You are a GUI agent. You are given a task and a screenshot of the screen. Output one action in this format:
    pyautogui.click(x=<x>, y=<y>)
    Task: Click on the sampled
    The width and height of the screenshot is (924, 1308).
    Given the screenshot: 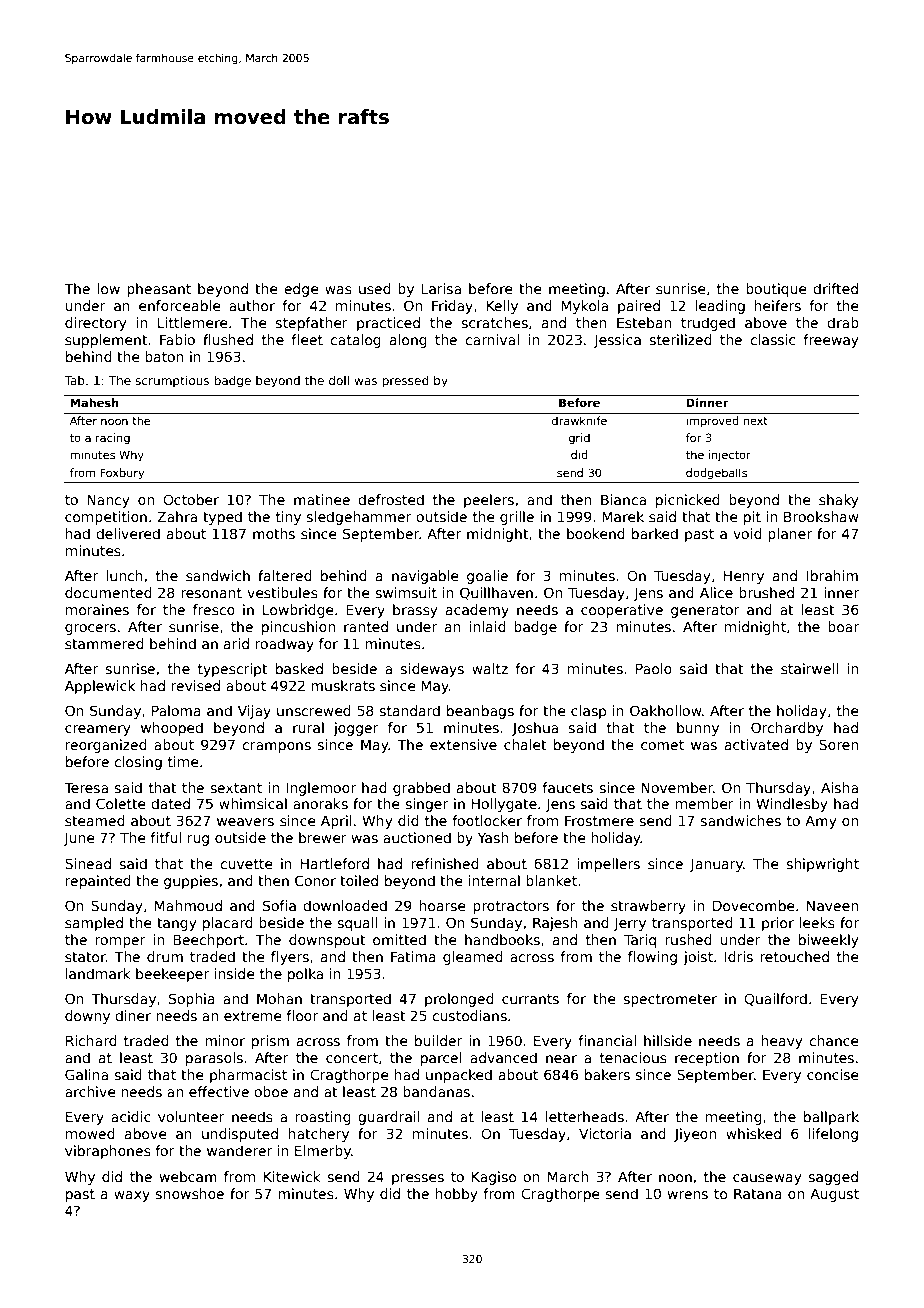 What is the action you would take?
    pyautogui.click(x=94, y=924)
